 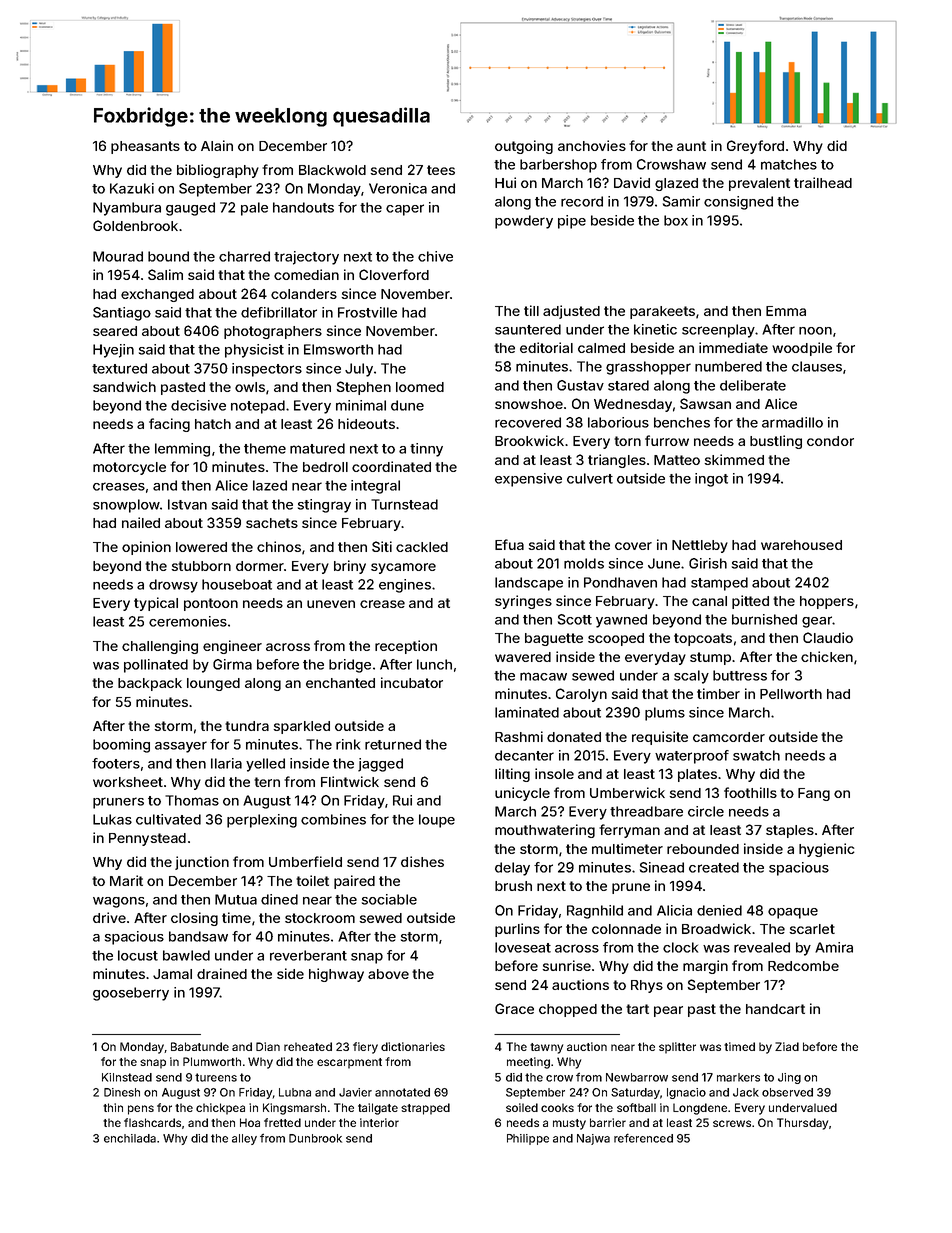 What do you see at coordinates (755, 147) in the document?
I see `Greyford` at bounding box center [755, 147].
